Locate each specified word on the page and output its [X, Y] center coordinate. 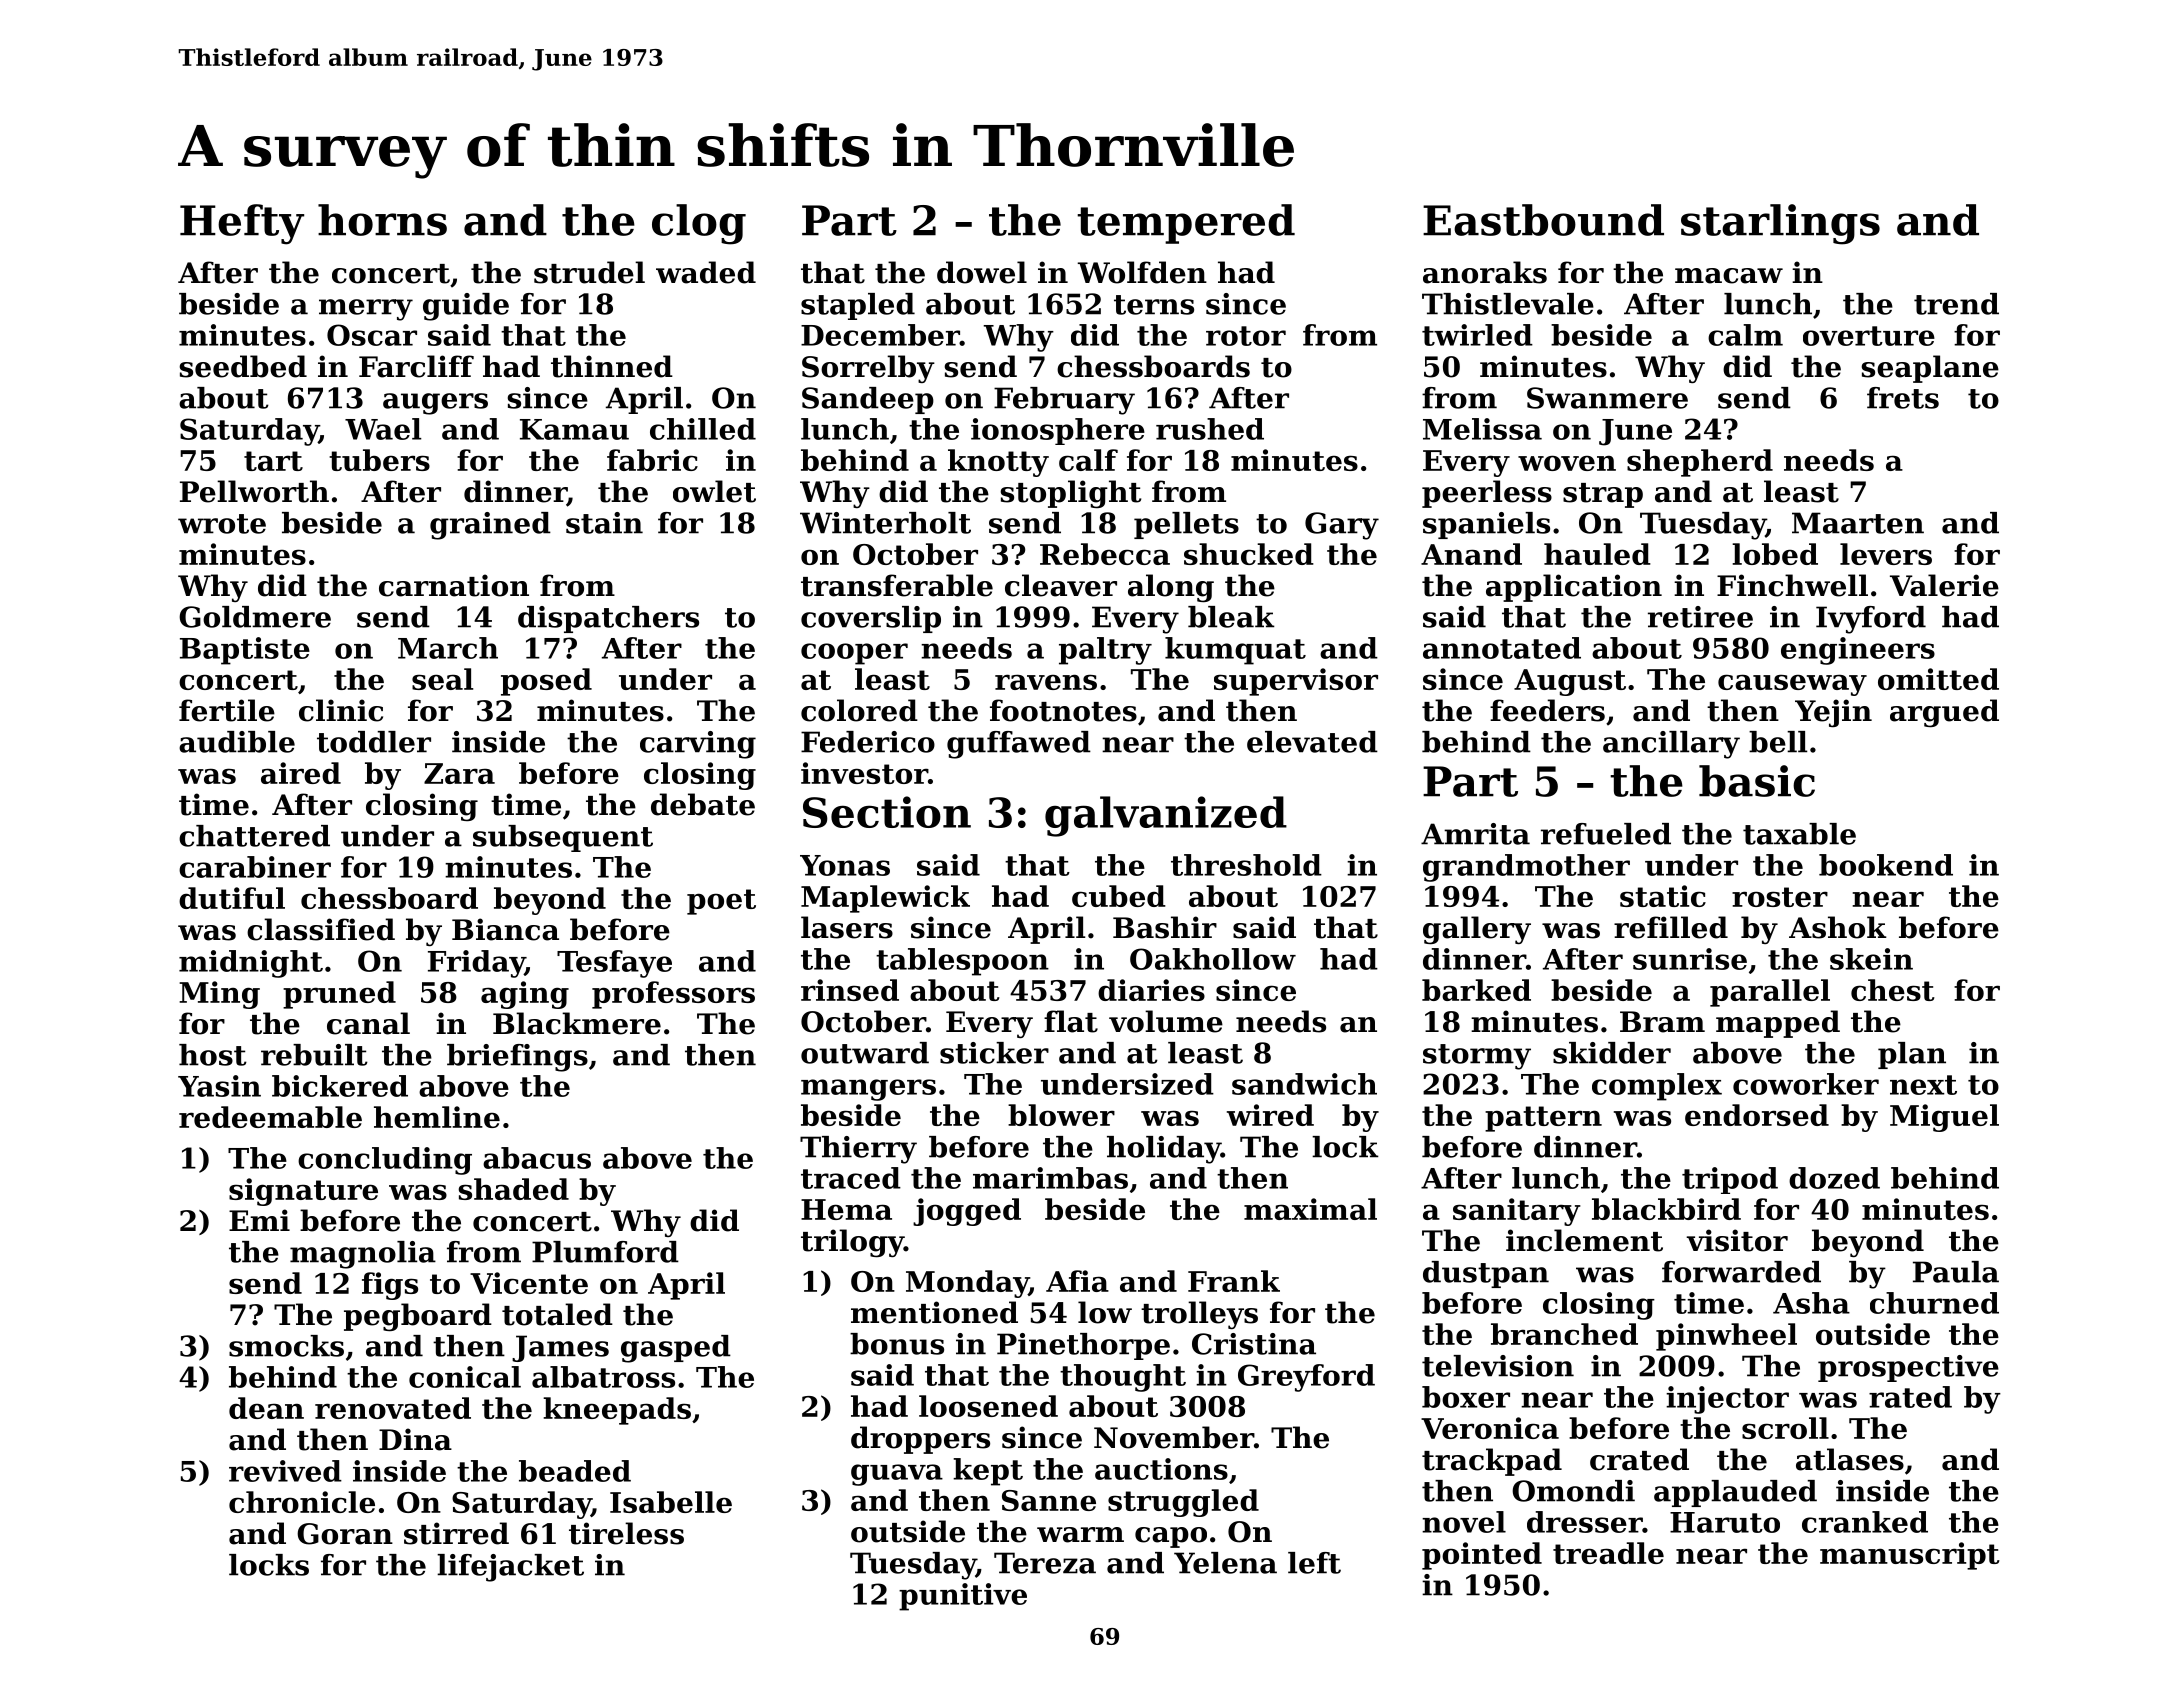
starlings [1780, 224]
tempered [1186, 224]
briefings [517, 1058]
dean [266, 1408]
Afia [1077, 1281]
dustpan [1486, 1274]
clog [699, 224]
